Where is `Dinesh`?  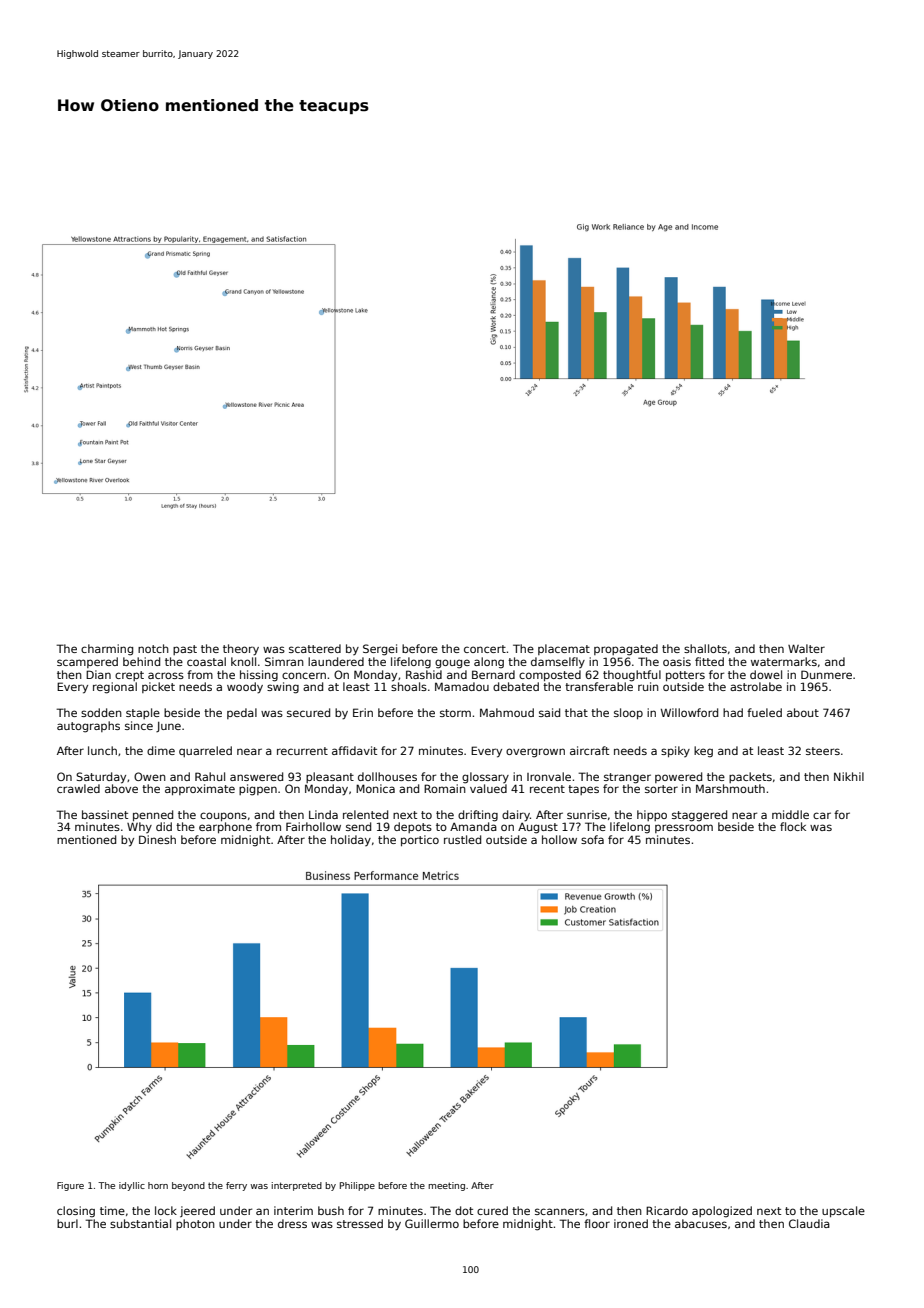 Dinesh is located at coordinates (157, 839).
